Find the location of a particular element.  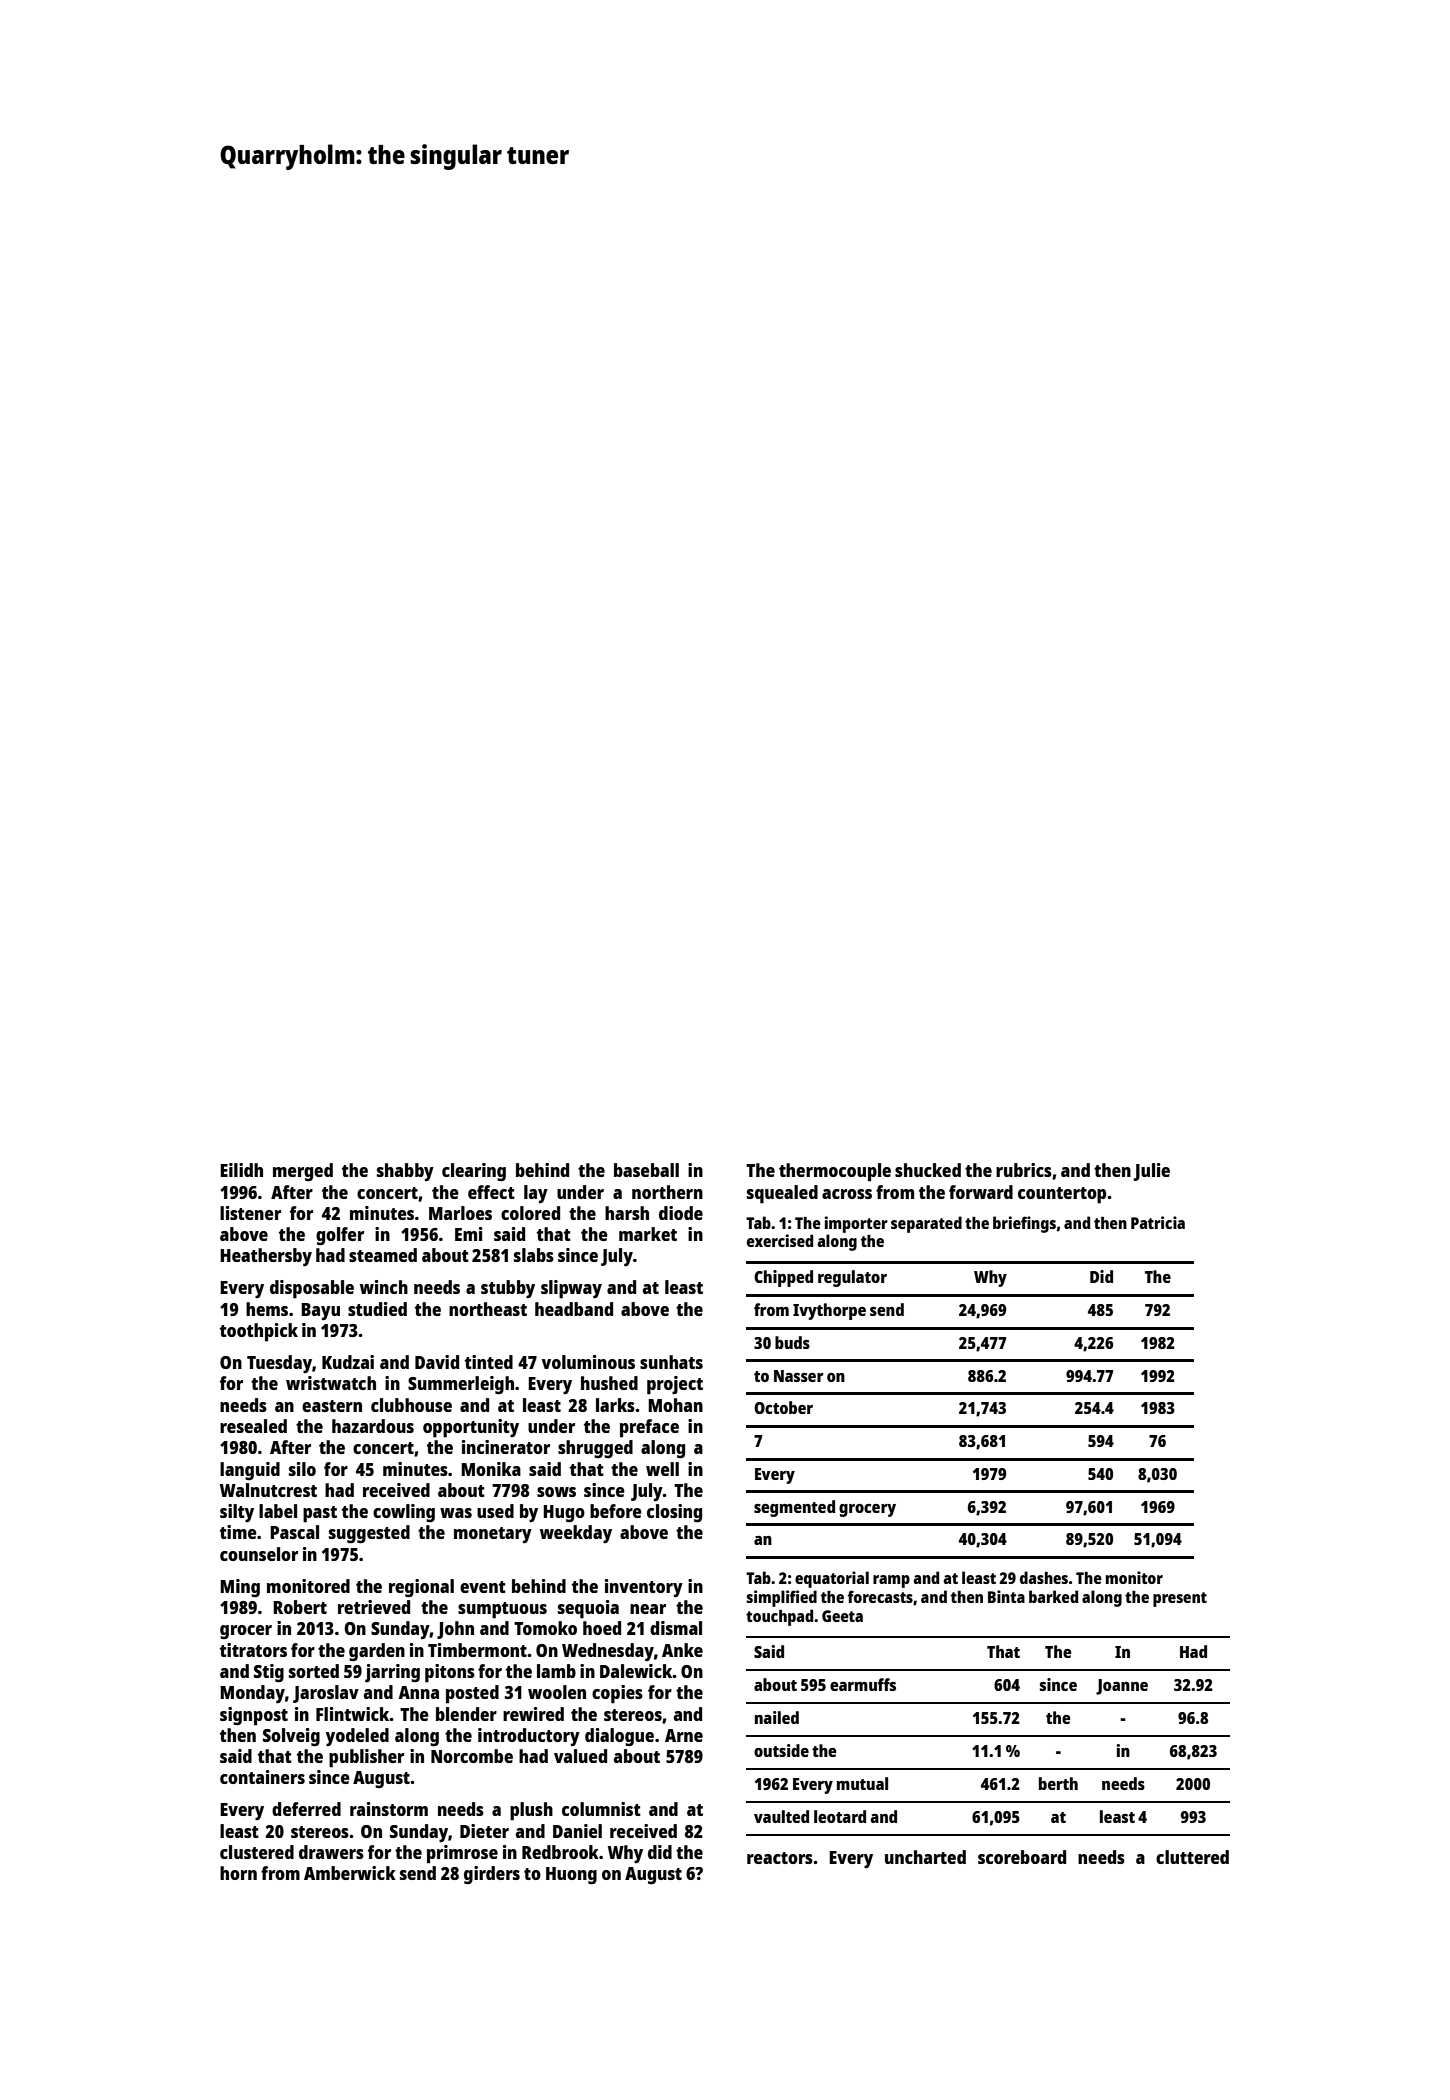

Ivythorpe is located at coordinates (829, 1311).
